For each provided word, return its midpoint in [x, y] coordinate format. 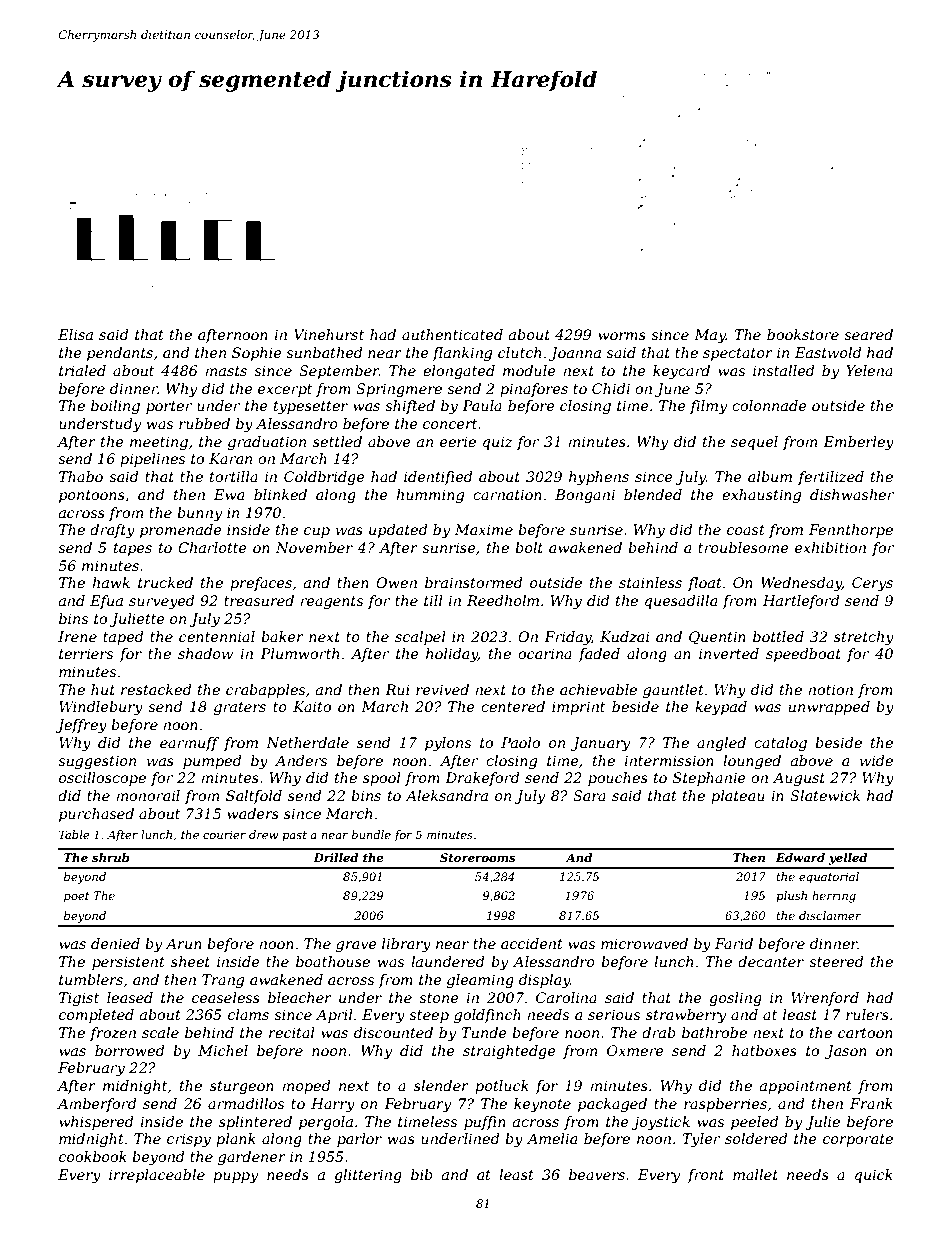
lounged [752, 762]
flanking [462, 354]
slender [441, 1085]
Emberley [858, 443]
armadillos [246, 1103]
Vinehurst [329, 334]
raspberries [725, 1105]
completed [96, 1016]
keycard [681, 372]
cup [317, 532]
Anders [301, 760]
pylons [448, 744]
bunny [199, 514]
